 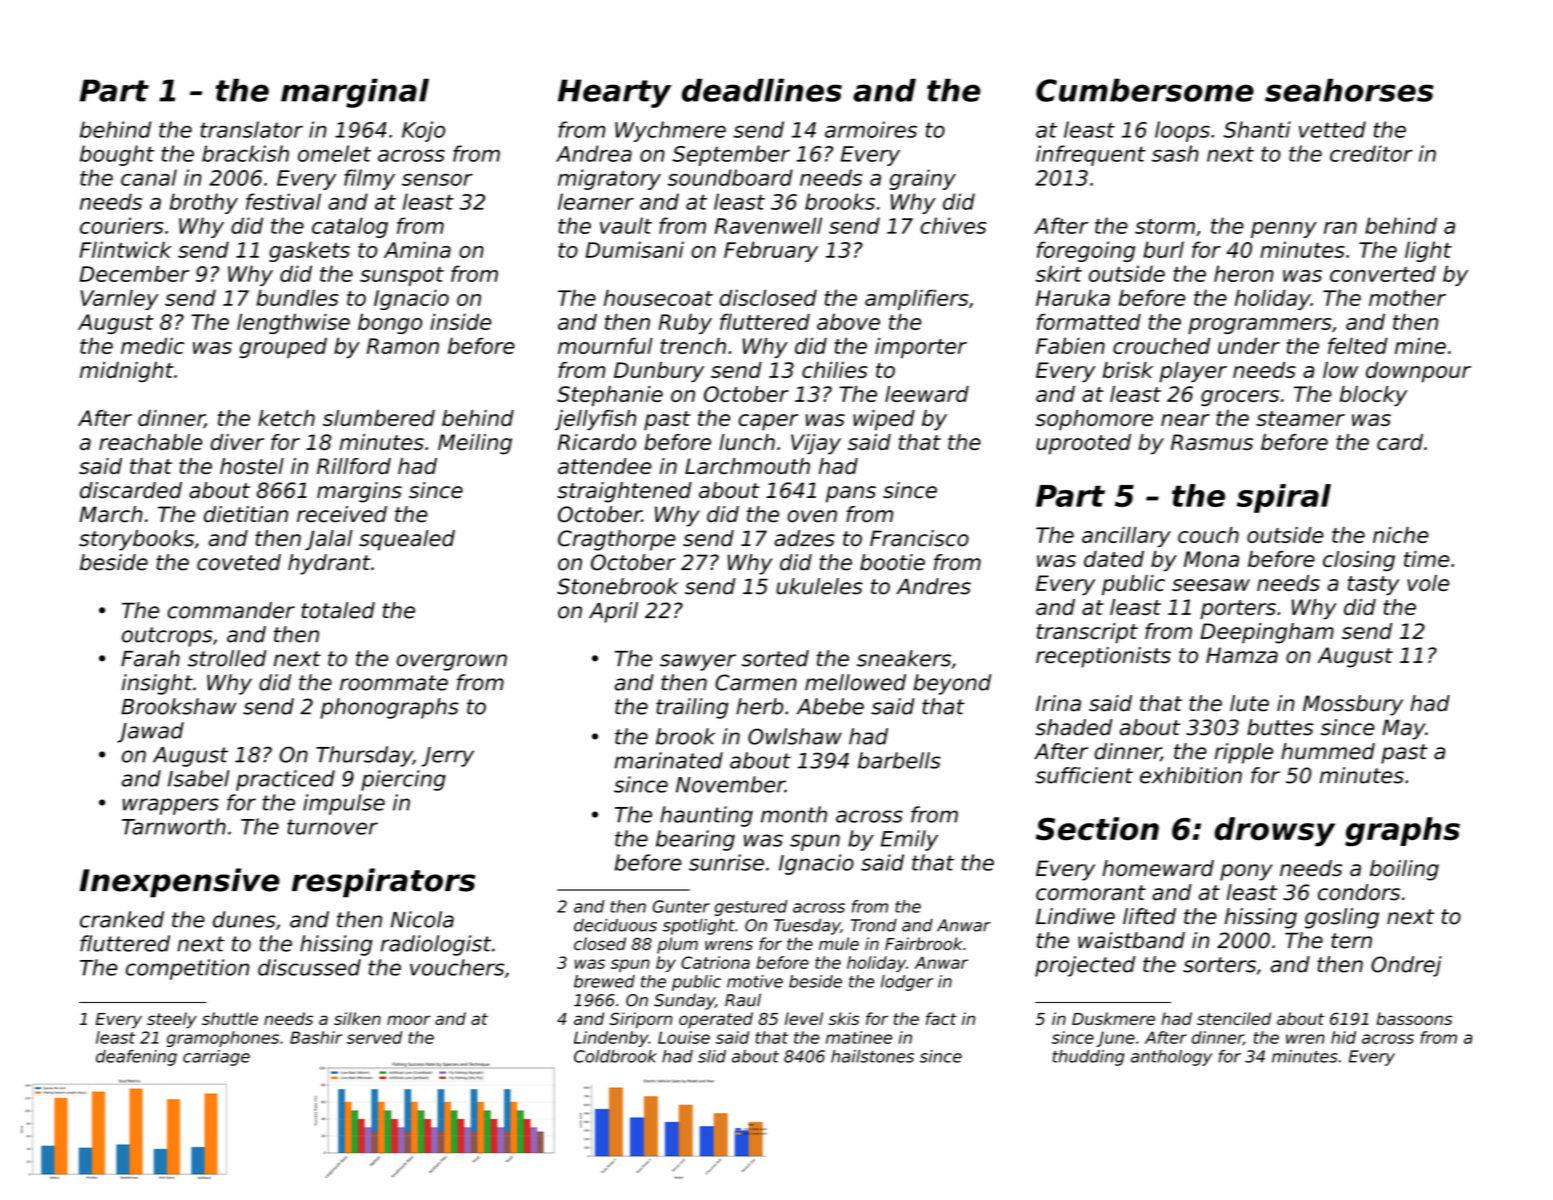 I want to click on seahorses, so click(x=1349, y=90).
